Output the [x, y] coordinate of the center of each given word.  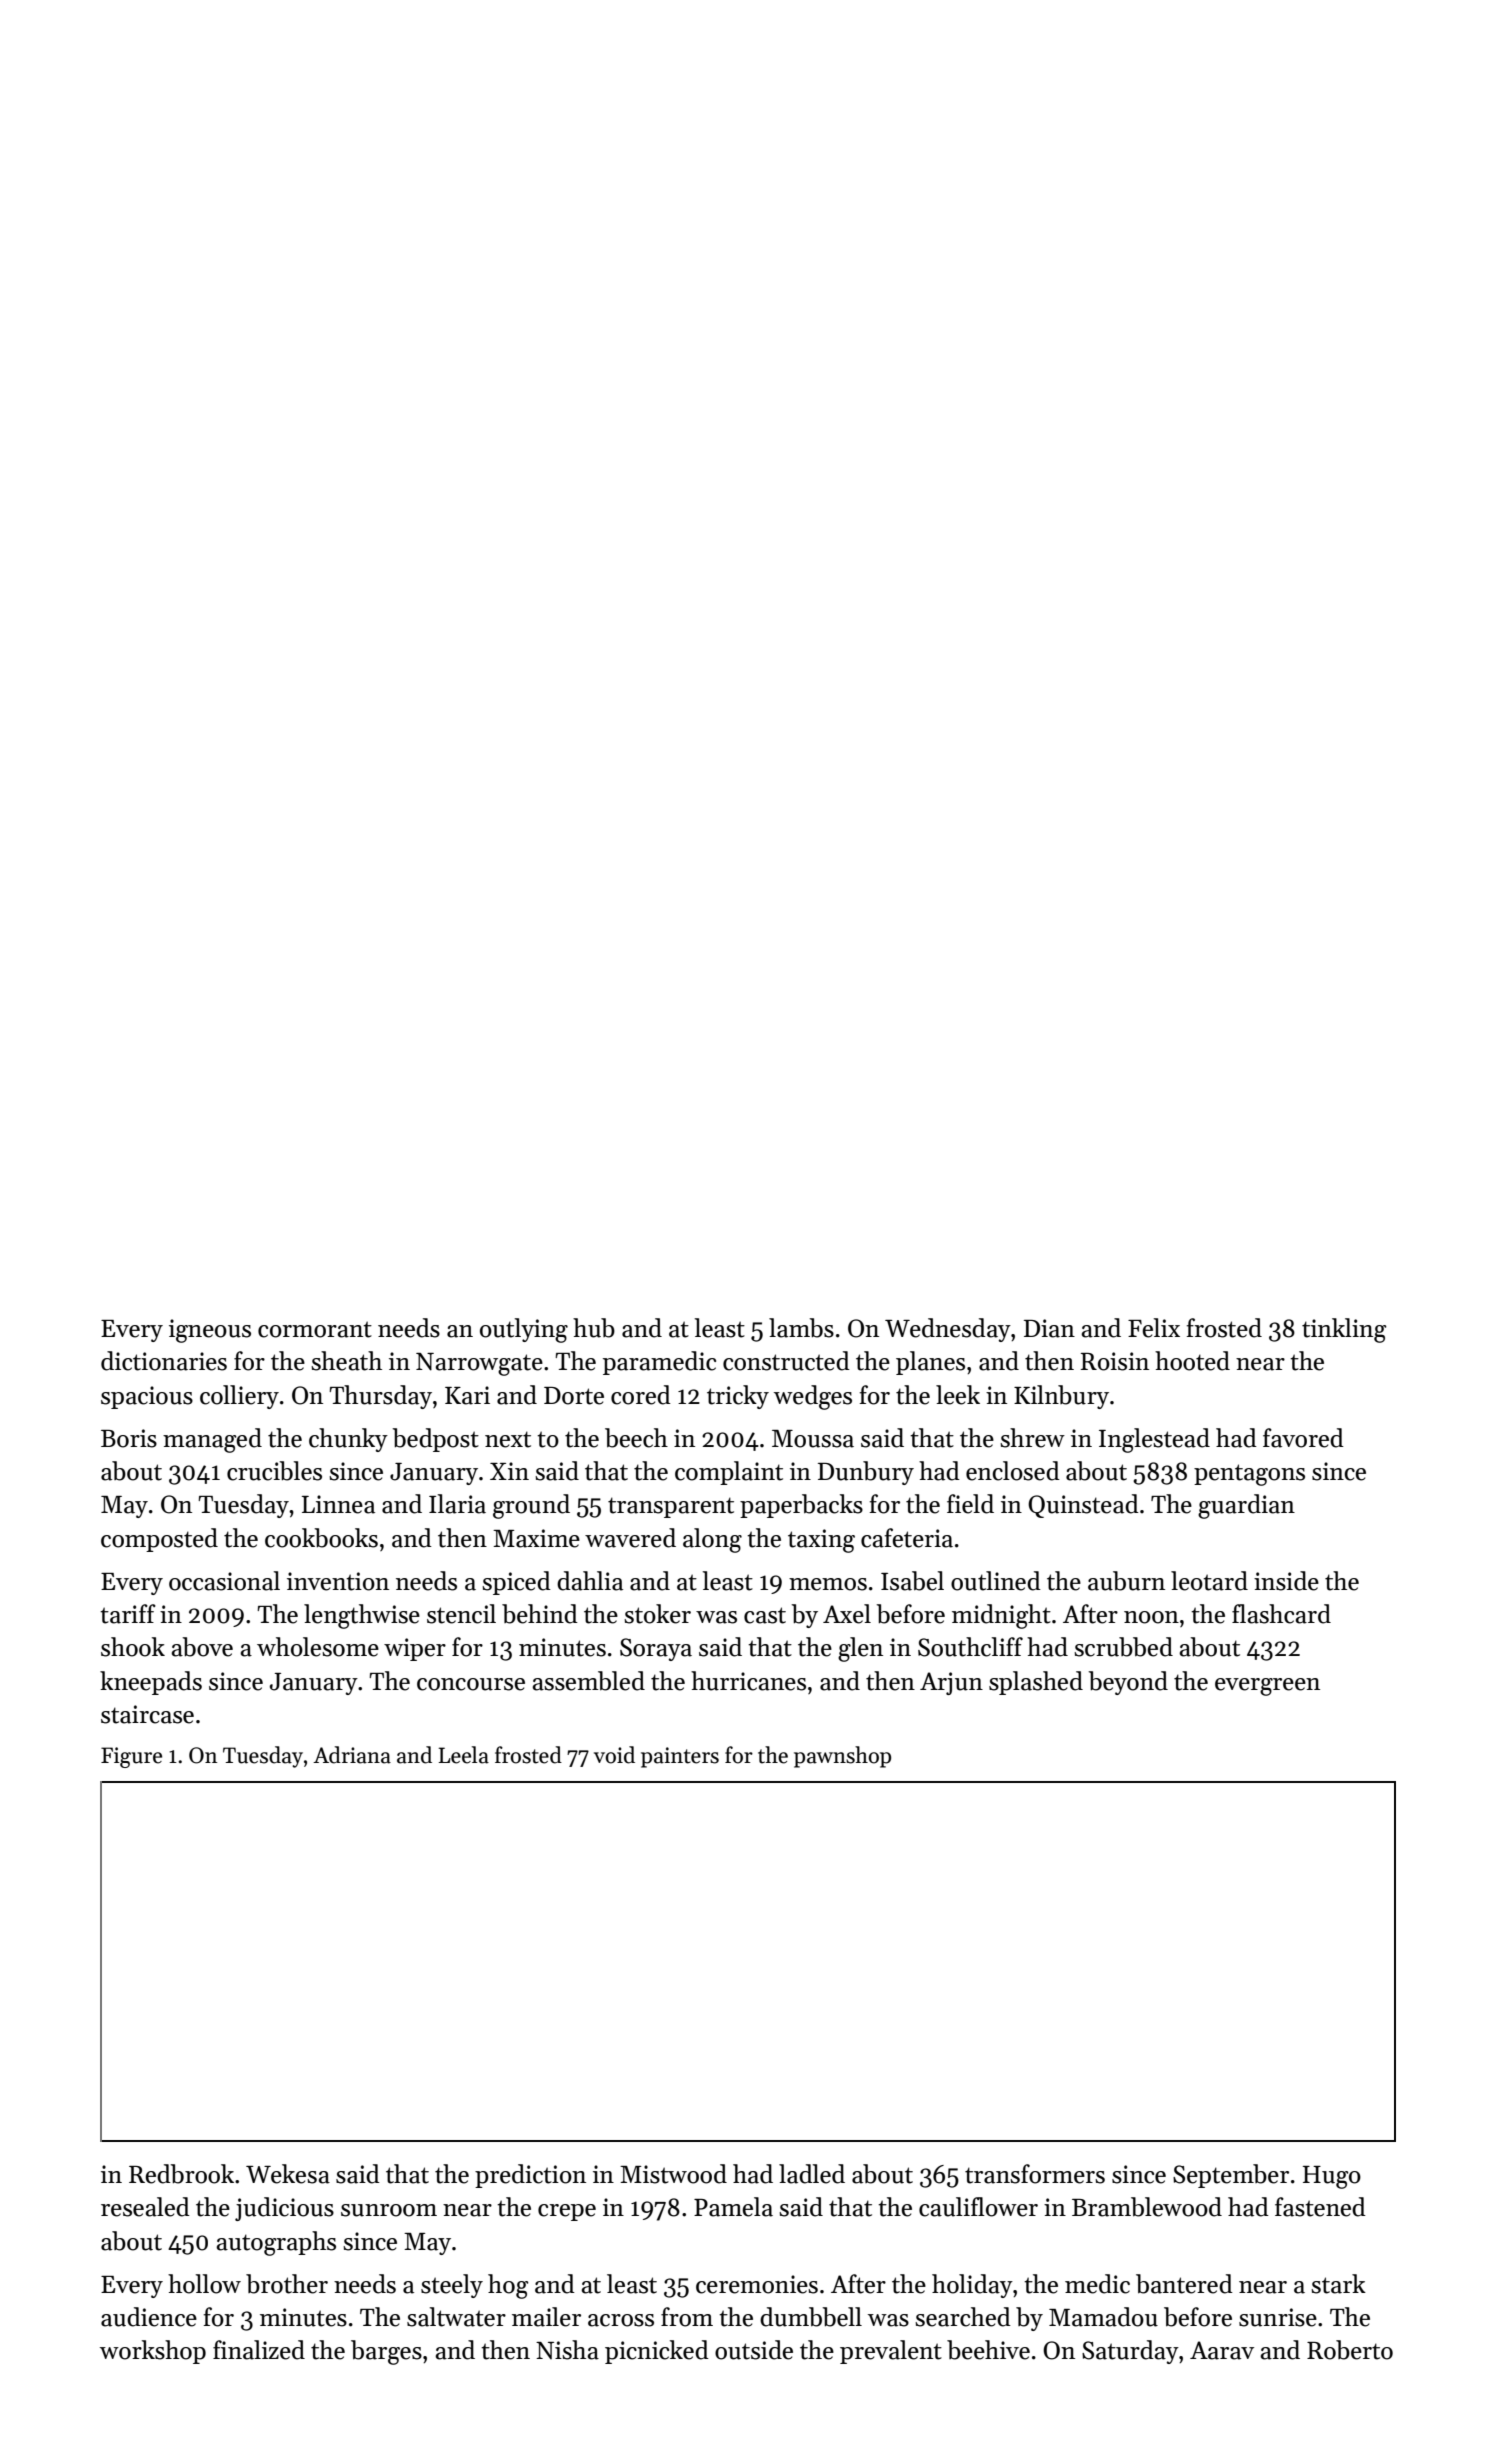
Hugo [1332, 2177]
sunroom [389, 2210]
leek [958, 1395]
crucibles [274, 1471]
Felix [1154, 1328]
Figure [131, 1757]
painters [680, 1757]
